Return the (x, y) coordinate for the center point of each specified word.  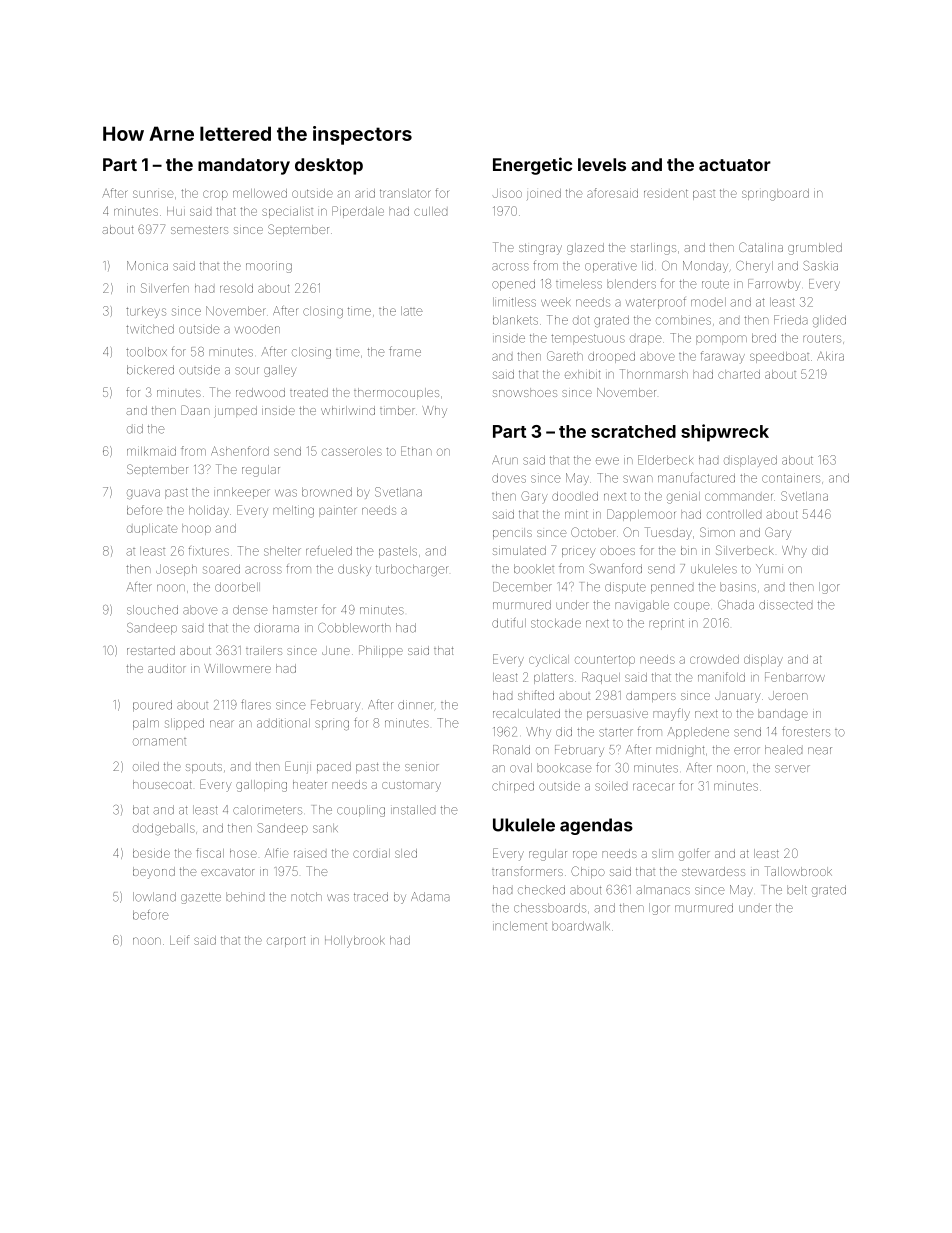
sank (325, 828)
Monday (705, 267)
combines (683, 320)
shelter (282, 551)
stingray (540, 249)
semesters (199, 230)
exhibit (582, 374)
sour (247, 371)
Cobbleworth (354, 628)
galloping (261, 786)
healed (783, 750)
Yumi (769, 569)
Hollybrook (355, 942)
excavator (227, 872)
